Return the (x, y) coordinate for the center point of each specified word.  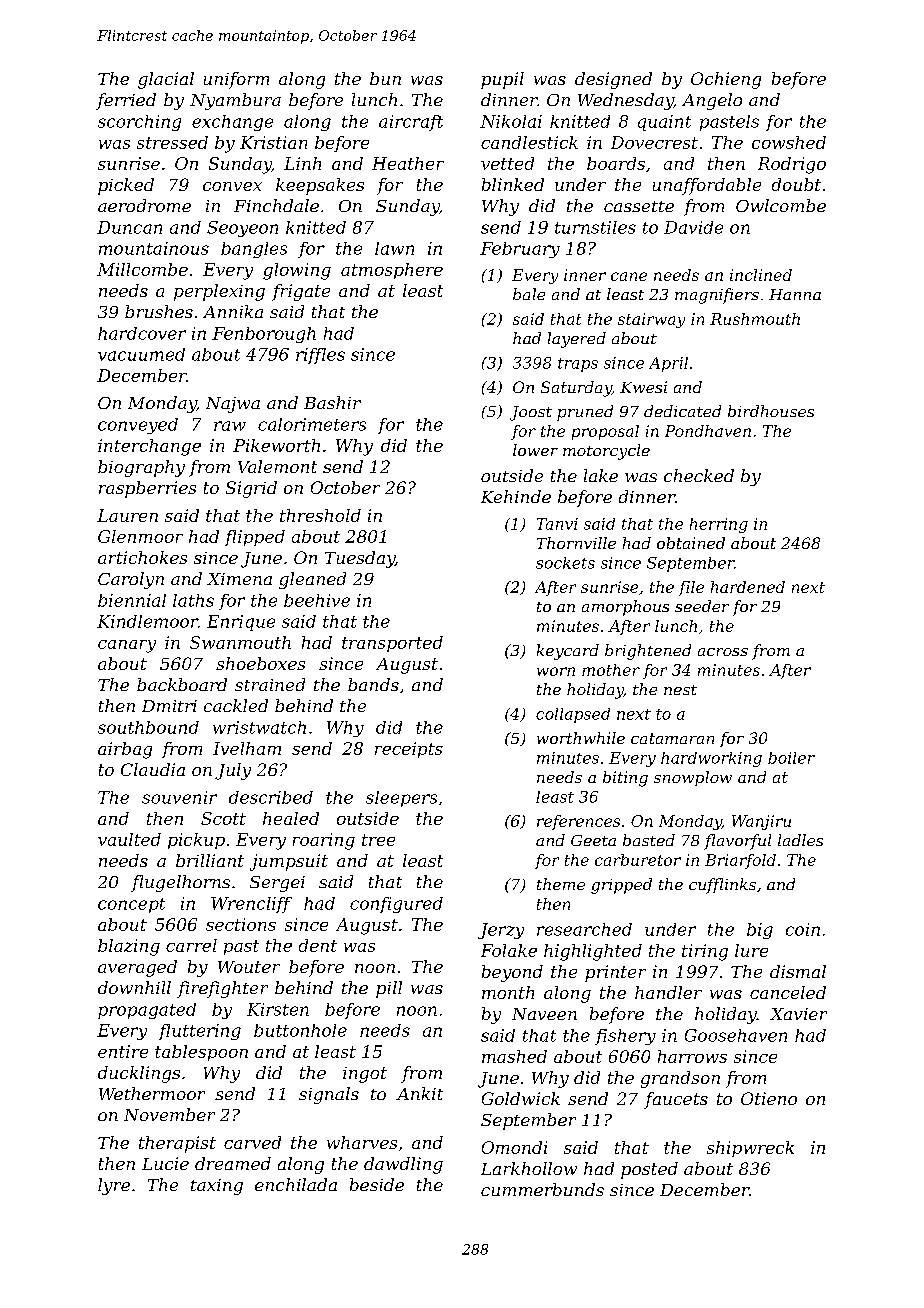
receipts (409, 750)
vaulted (129, 839)
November (169, 1114)
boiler (791, 758)
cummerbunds (542, 1189)
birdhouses (771, 411)
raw (230, 426)
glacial (166, 80)
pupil (502, 80)
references (578, 822)
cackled (236, 705)
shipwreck (750, 1149)
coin (803, 929)
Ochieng (726, 80)
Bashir (332, 402)
